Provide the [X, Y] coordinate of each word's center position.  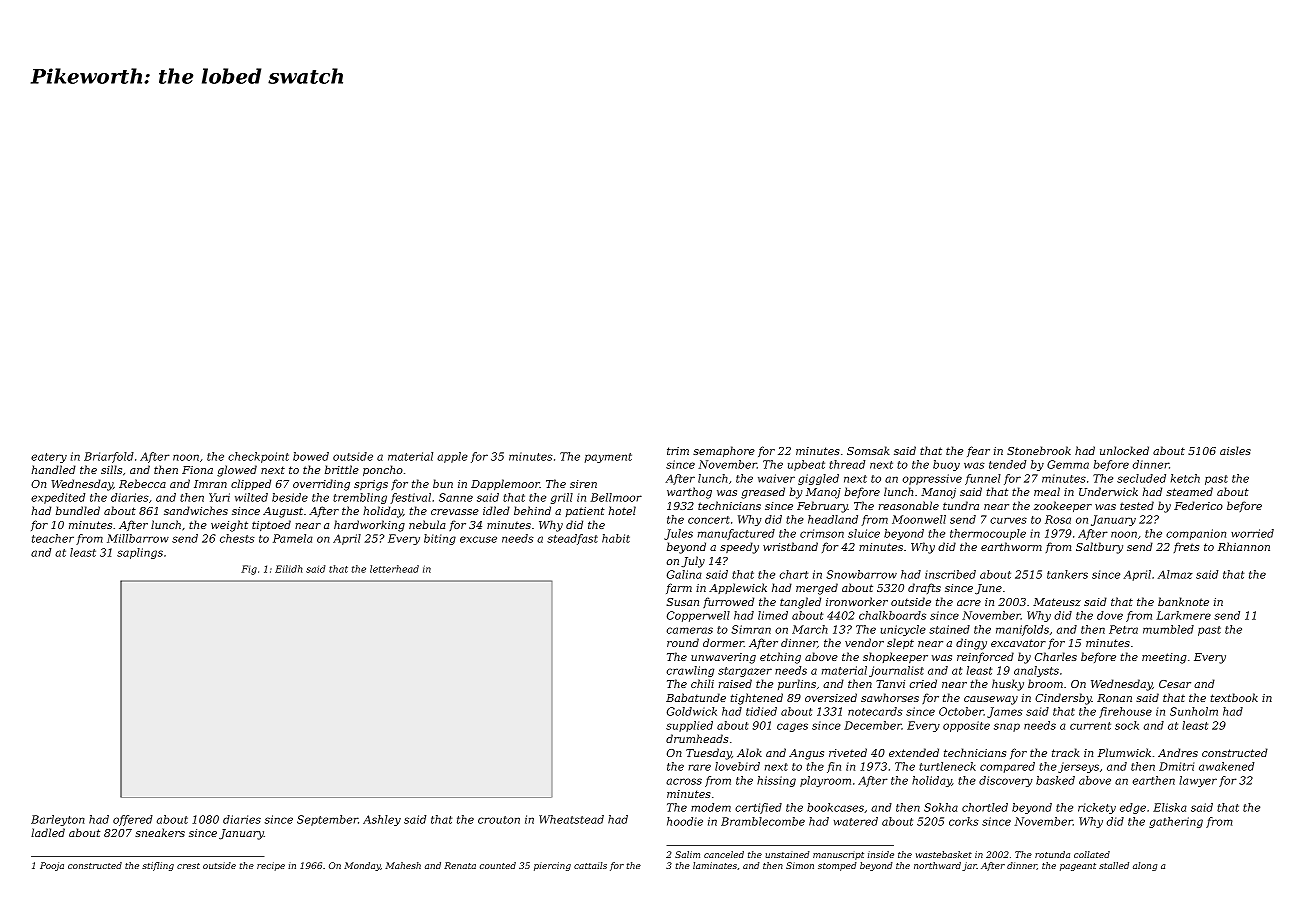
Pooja [52, 866]
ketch [1185, 478]
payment [608, 458]
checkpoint [258, 457]
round [683, 642]
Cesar [1175, 684]
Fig [249, 570]
